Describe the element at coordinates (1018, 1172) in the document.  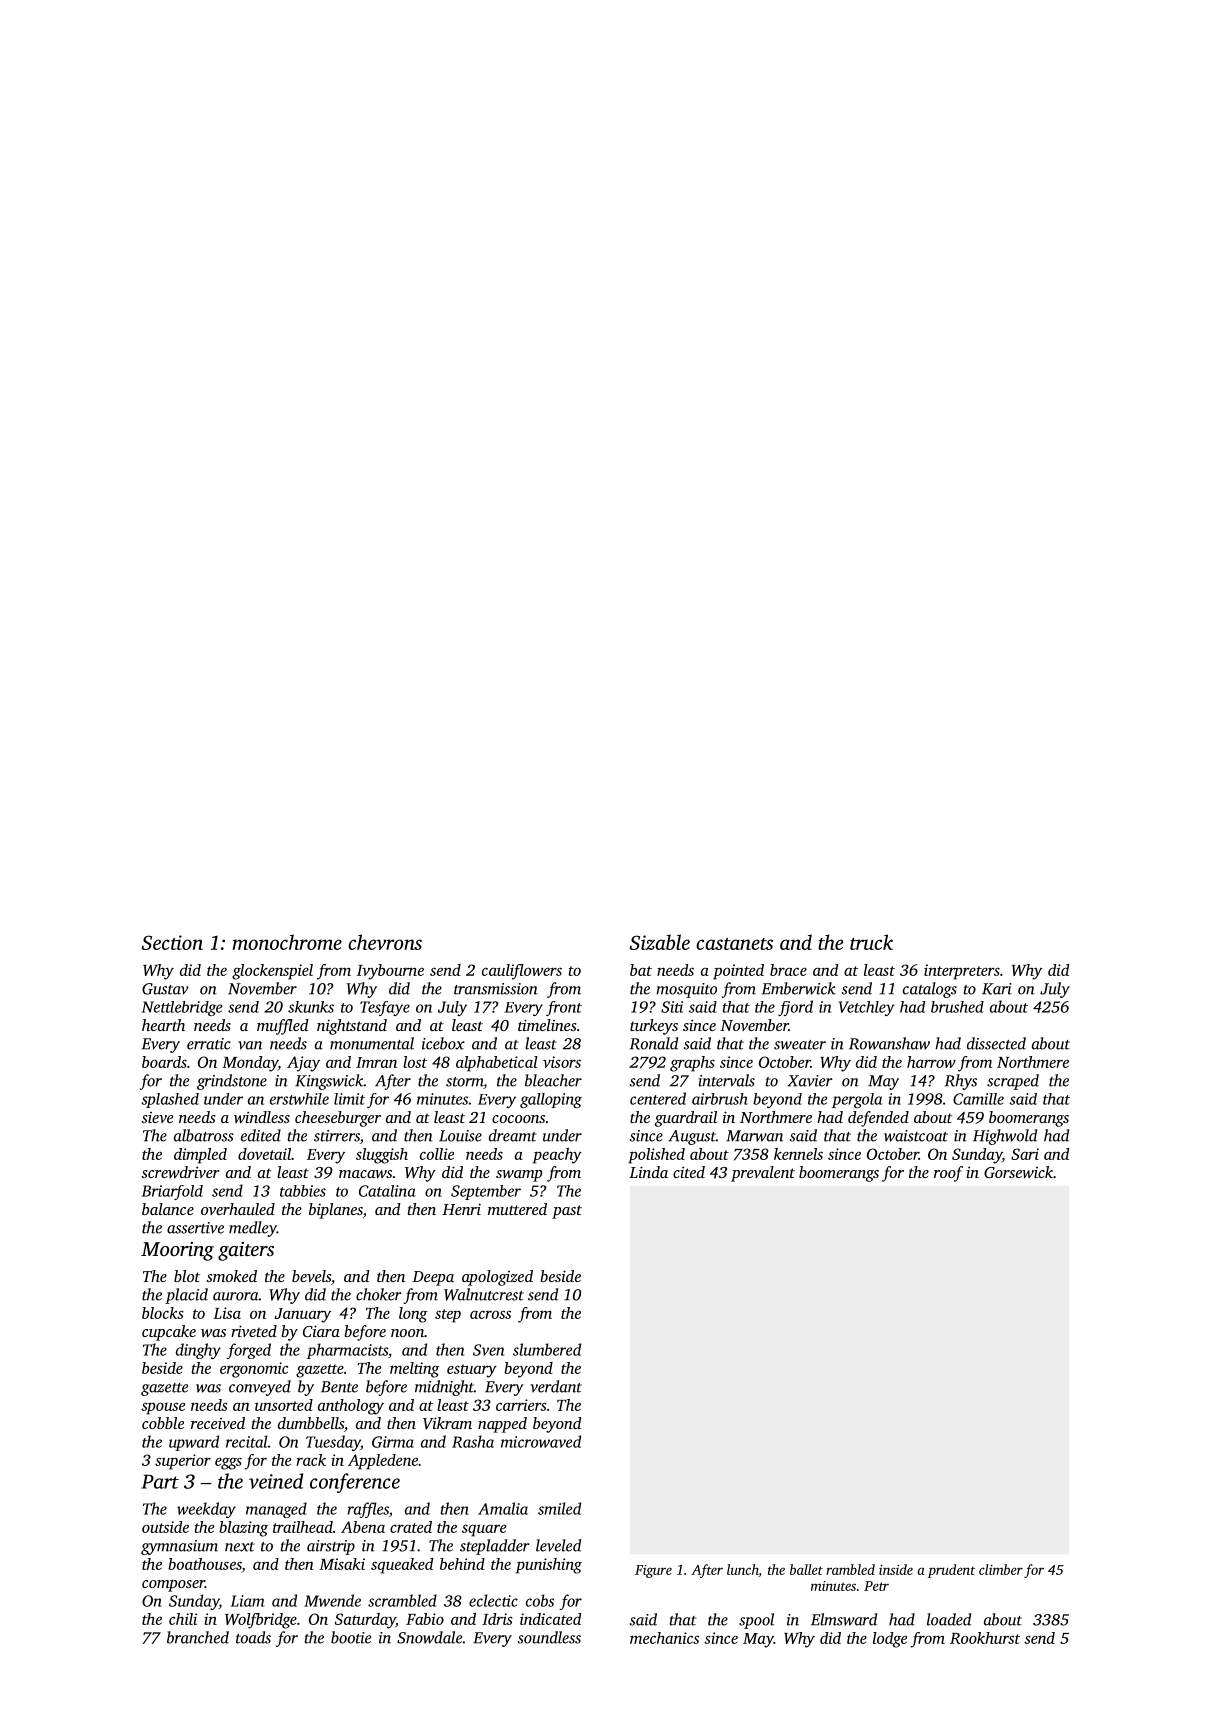
I see `Gorsewick` at that location.
